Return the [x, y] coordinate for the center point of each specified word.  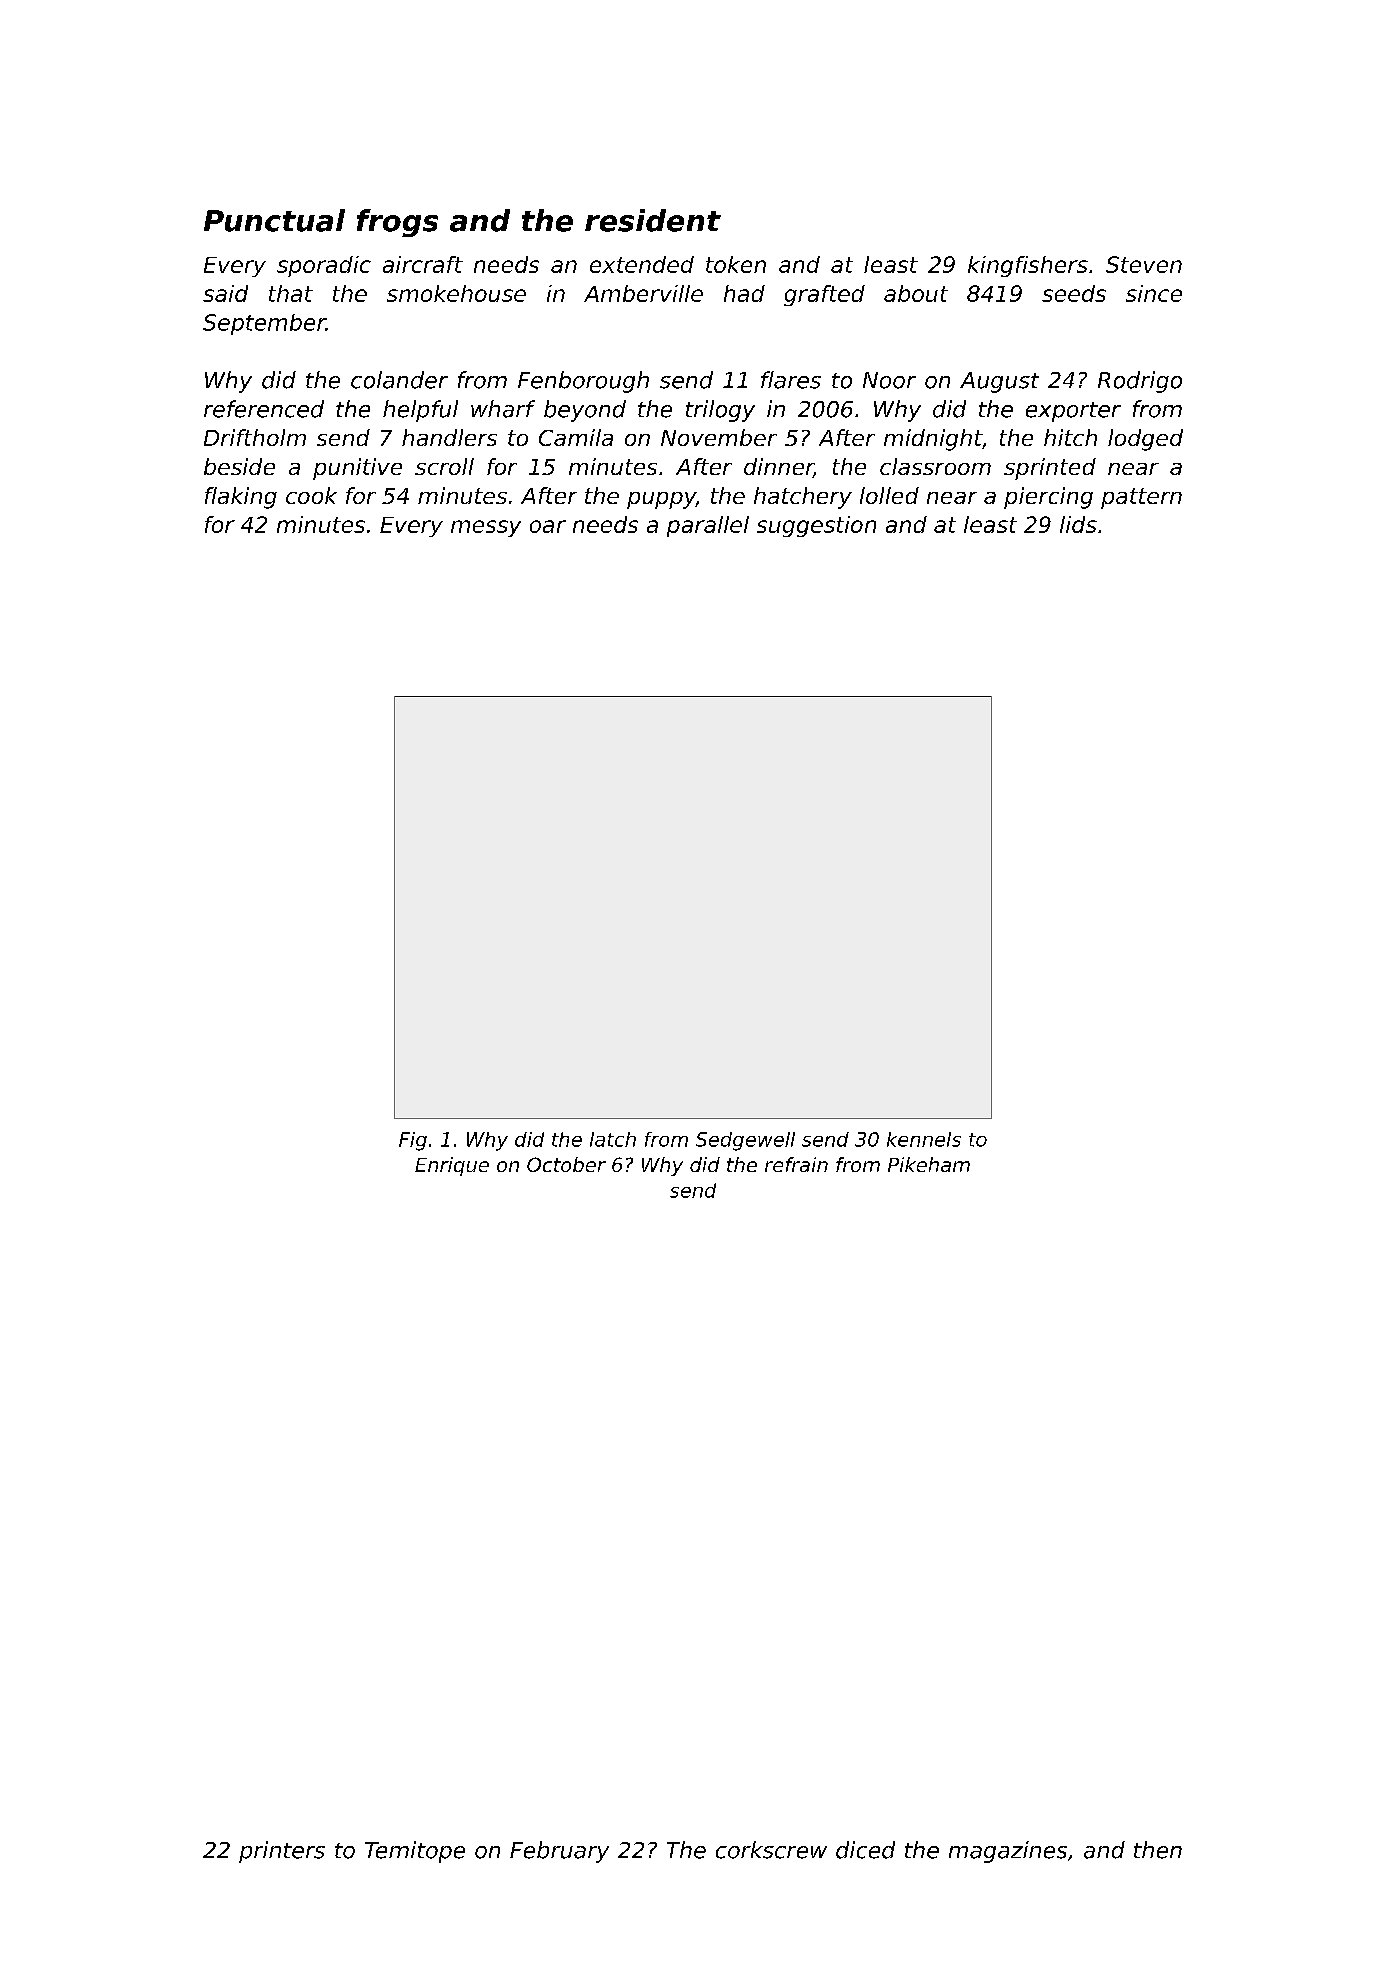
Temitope [415, 1852]
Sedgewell [745, 1141]
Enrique [452, 1166]
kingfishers [1028, 266]
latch [613, 1139]
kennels [924, 1139]
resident [653, 220]
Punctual [274, 220]
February [559, 1852]
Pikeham [929, 1164]
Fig [413, 1141]
